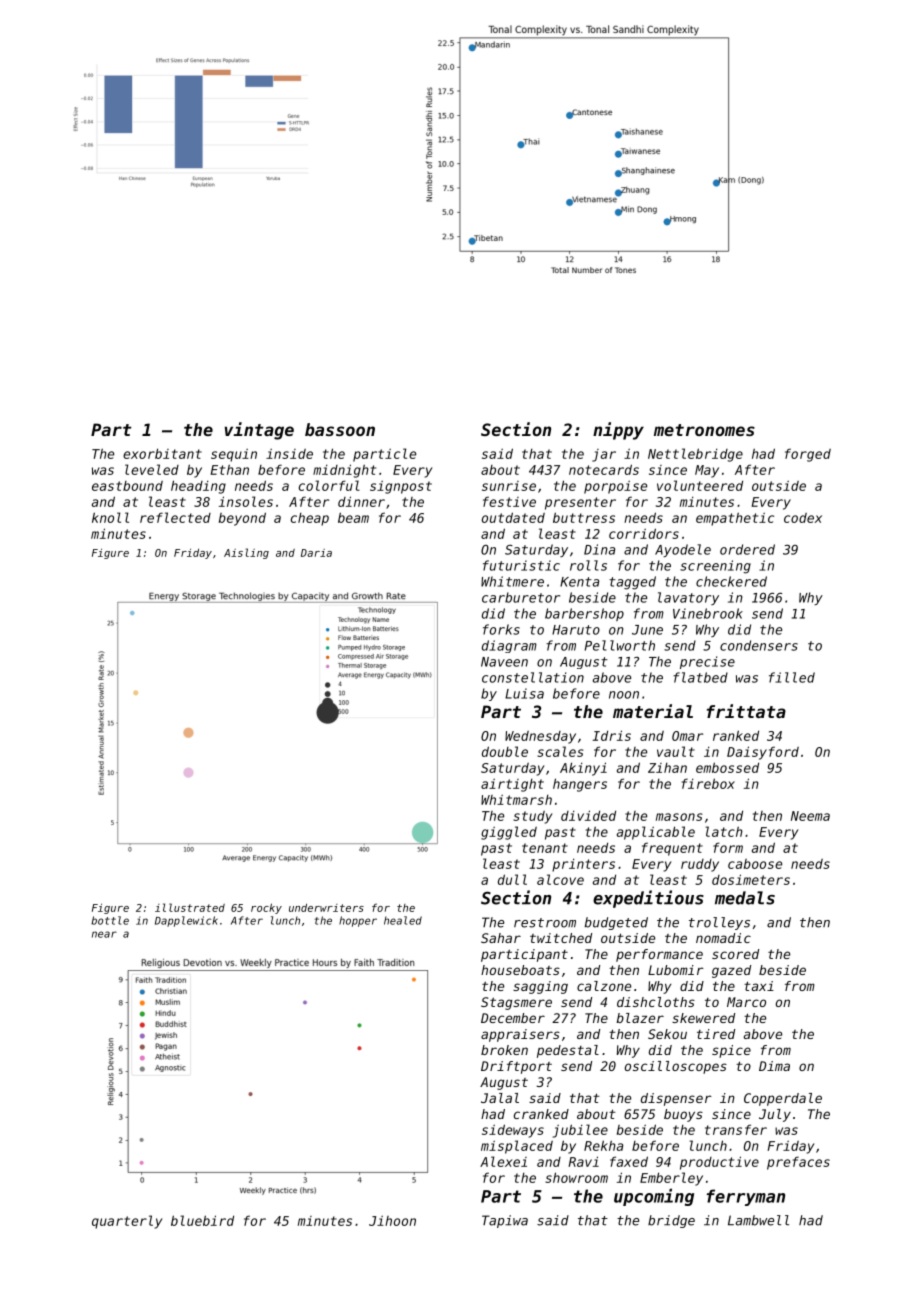 Image resolution: width=924 pixels, height=1308 pixels. Describe the element at coordinates (202, 1220) in the page. I see `bluebird` at that location.
